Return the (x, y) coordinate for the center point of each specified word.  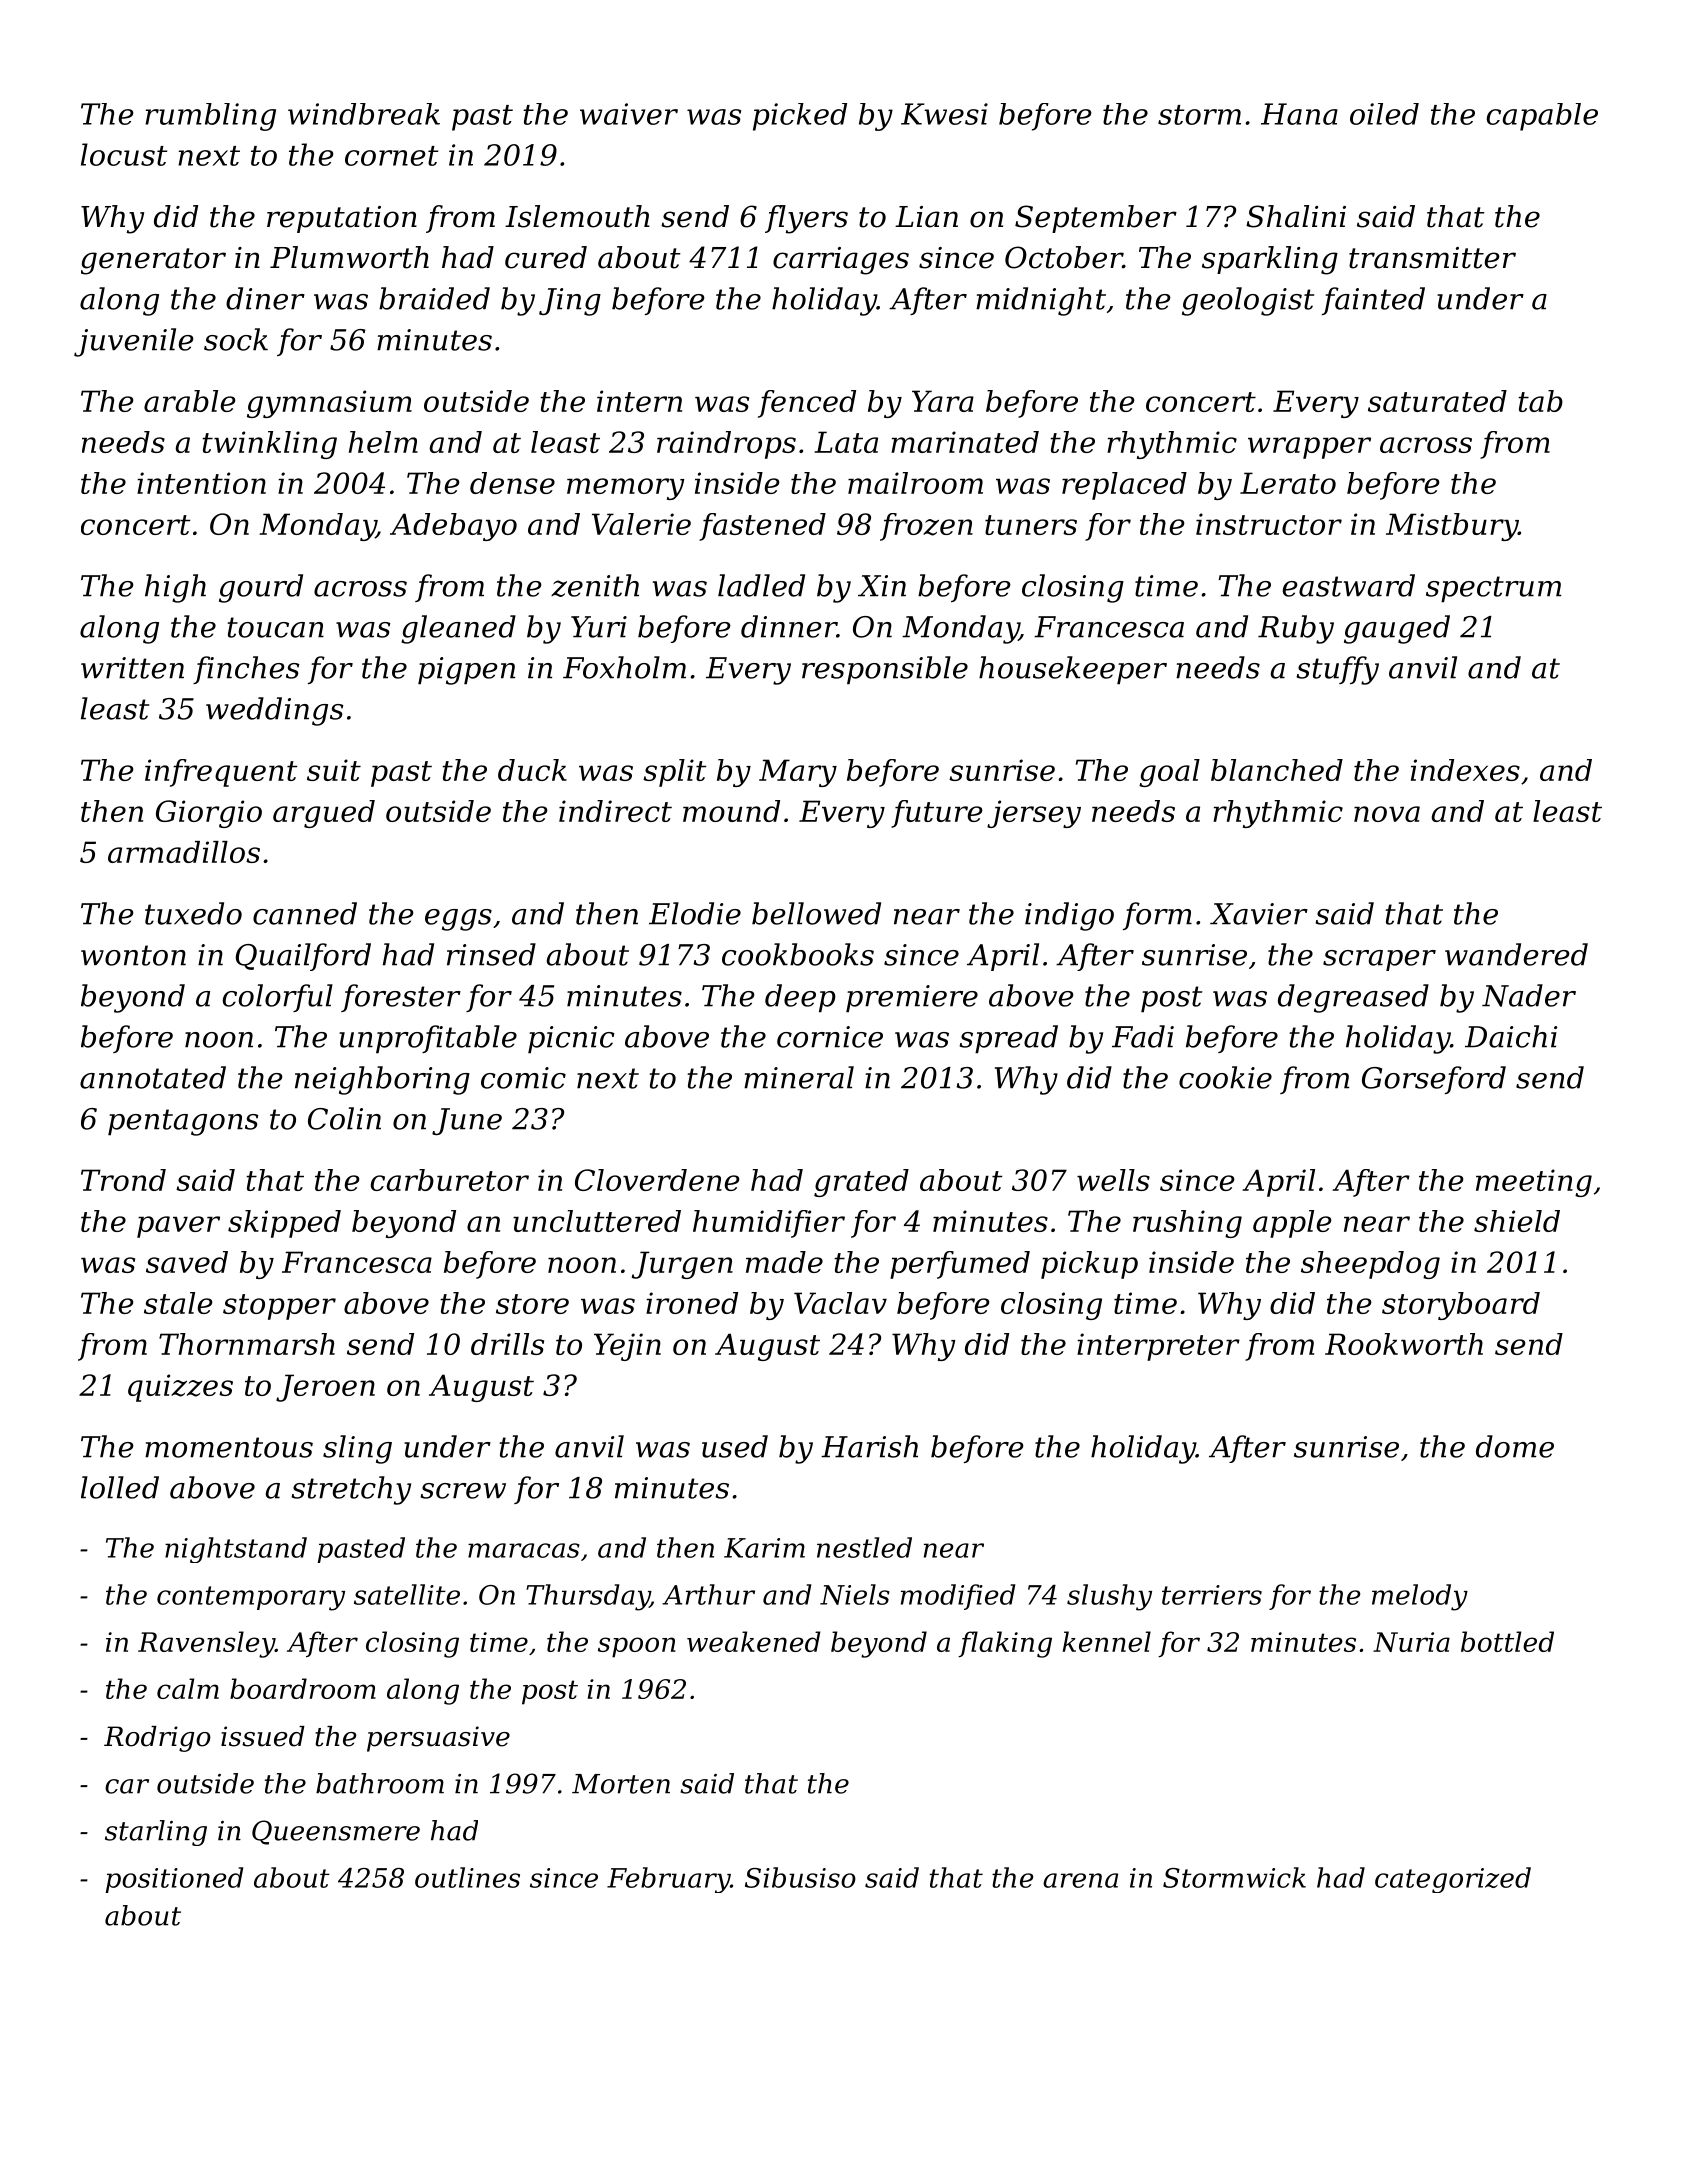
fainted (1373, 301)
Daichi (1511, 1036)
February (668, 1880)
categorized (1453, 1880)
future (937, 814)
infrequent (221, 773)
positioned (174, 1880)
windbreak (364, 114)
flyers (806, 219)
